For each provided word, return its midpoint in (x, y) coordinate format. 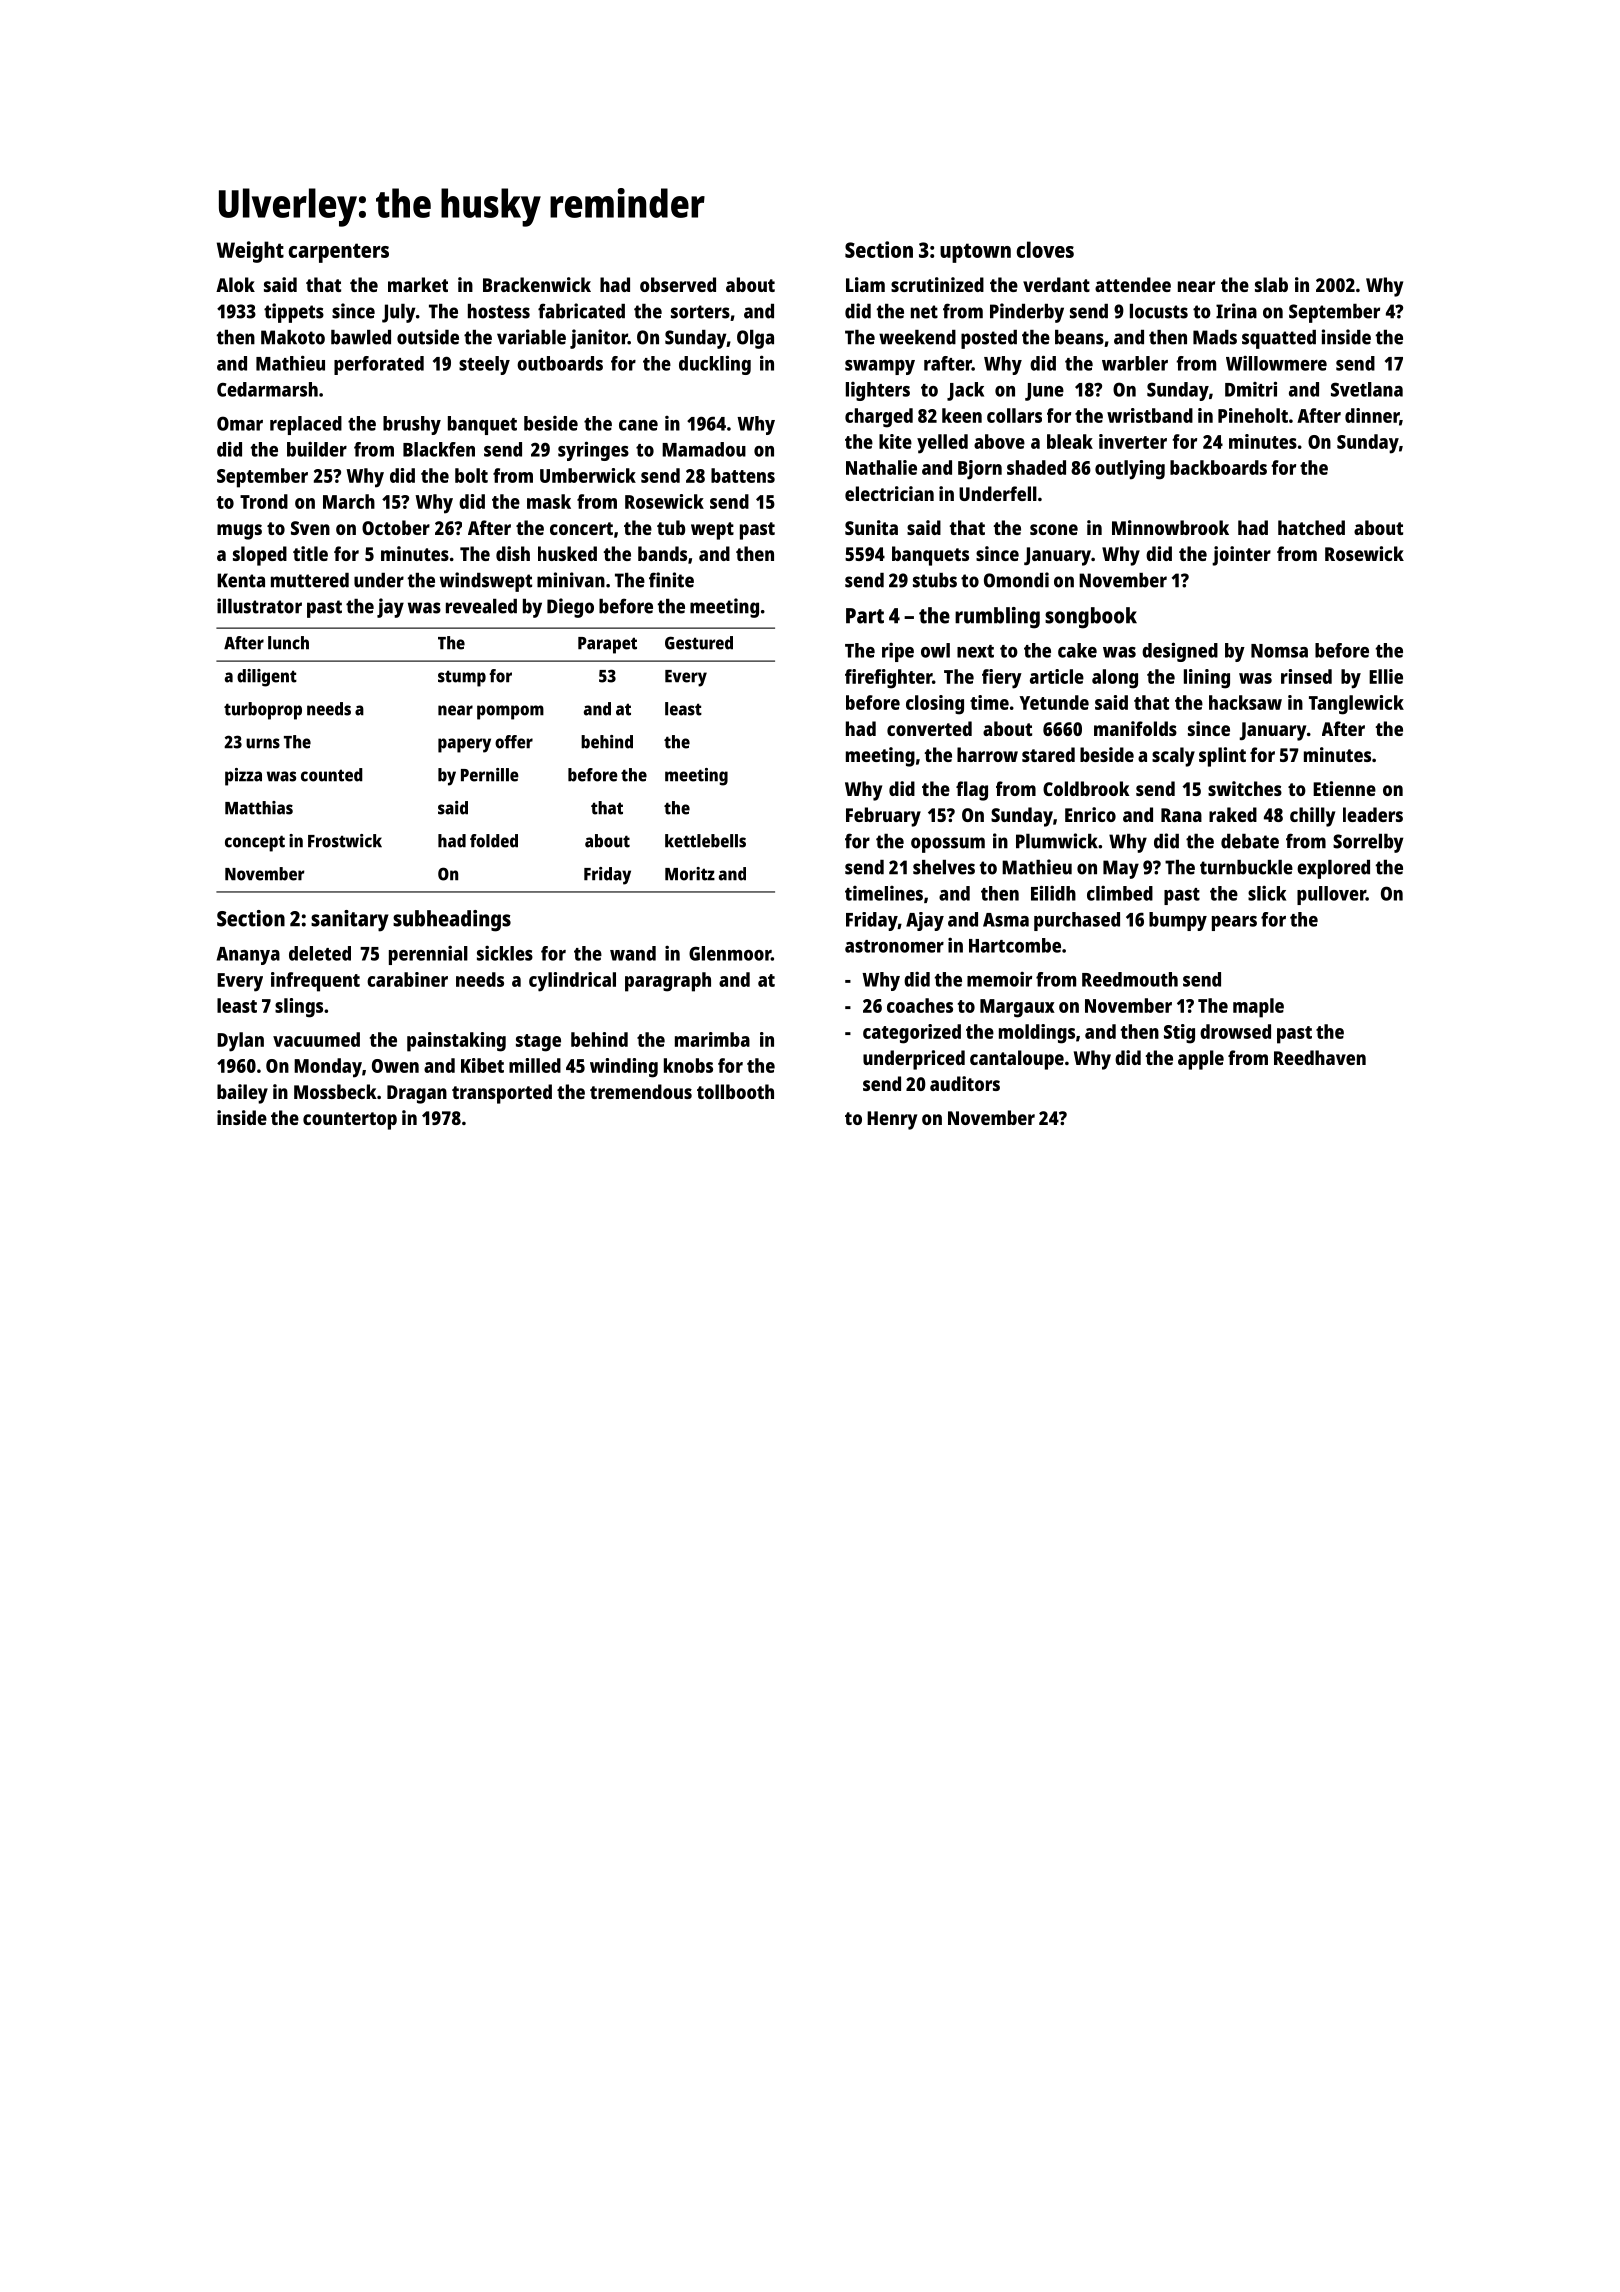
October (396, 527)
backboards (1218, 467)
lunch (288, 643)
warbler (1135, 363)
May (1121, 869)
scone (1054, 529)
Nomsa (1279, 651)
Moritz (690, 874)
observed (678, 284)
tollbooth (735, 1091)
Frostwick (345, 841)
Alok (235, 284)
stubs (935, 580)
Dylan (240, 1042)
